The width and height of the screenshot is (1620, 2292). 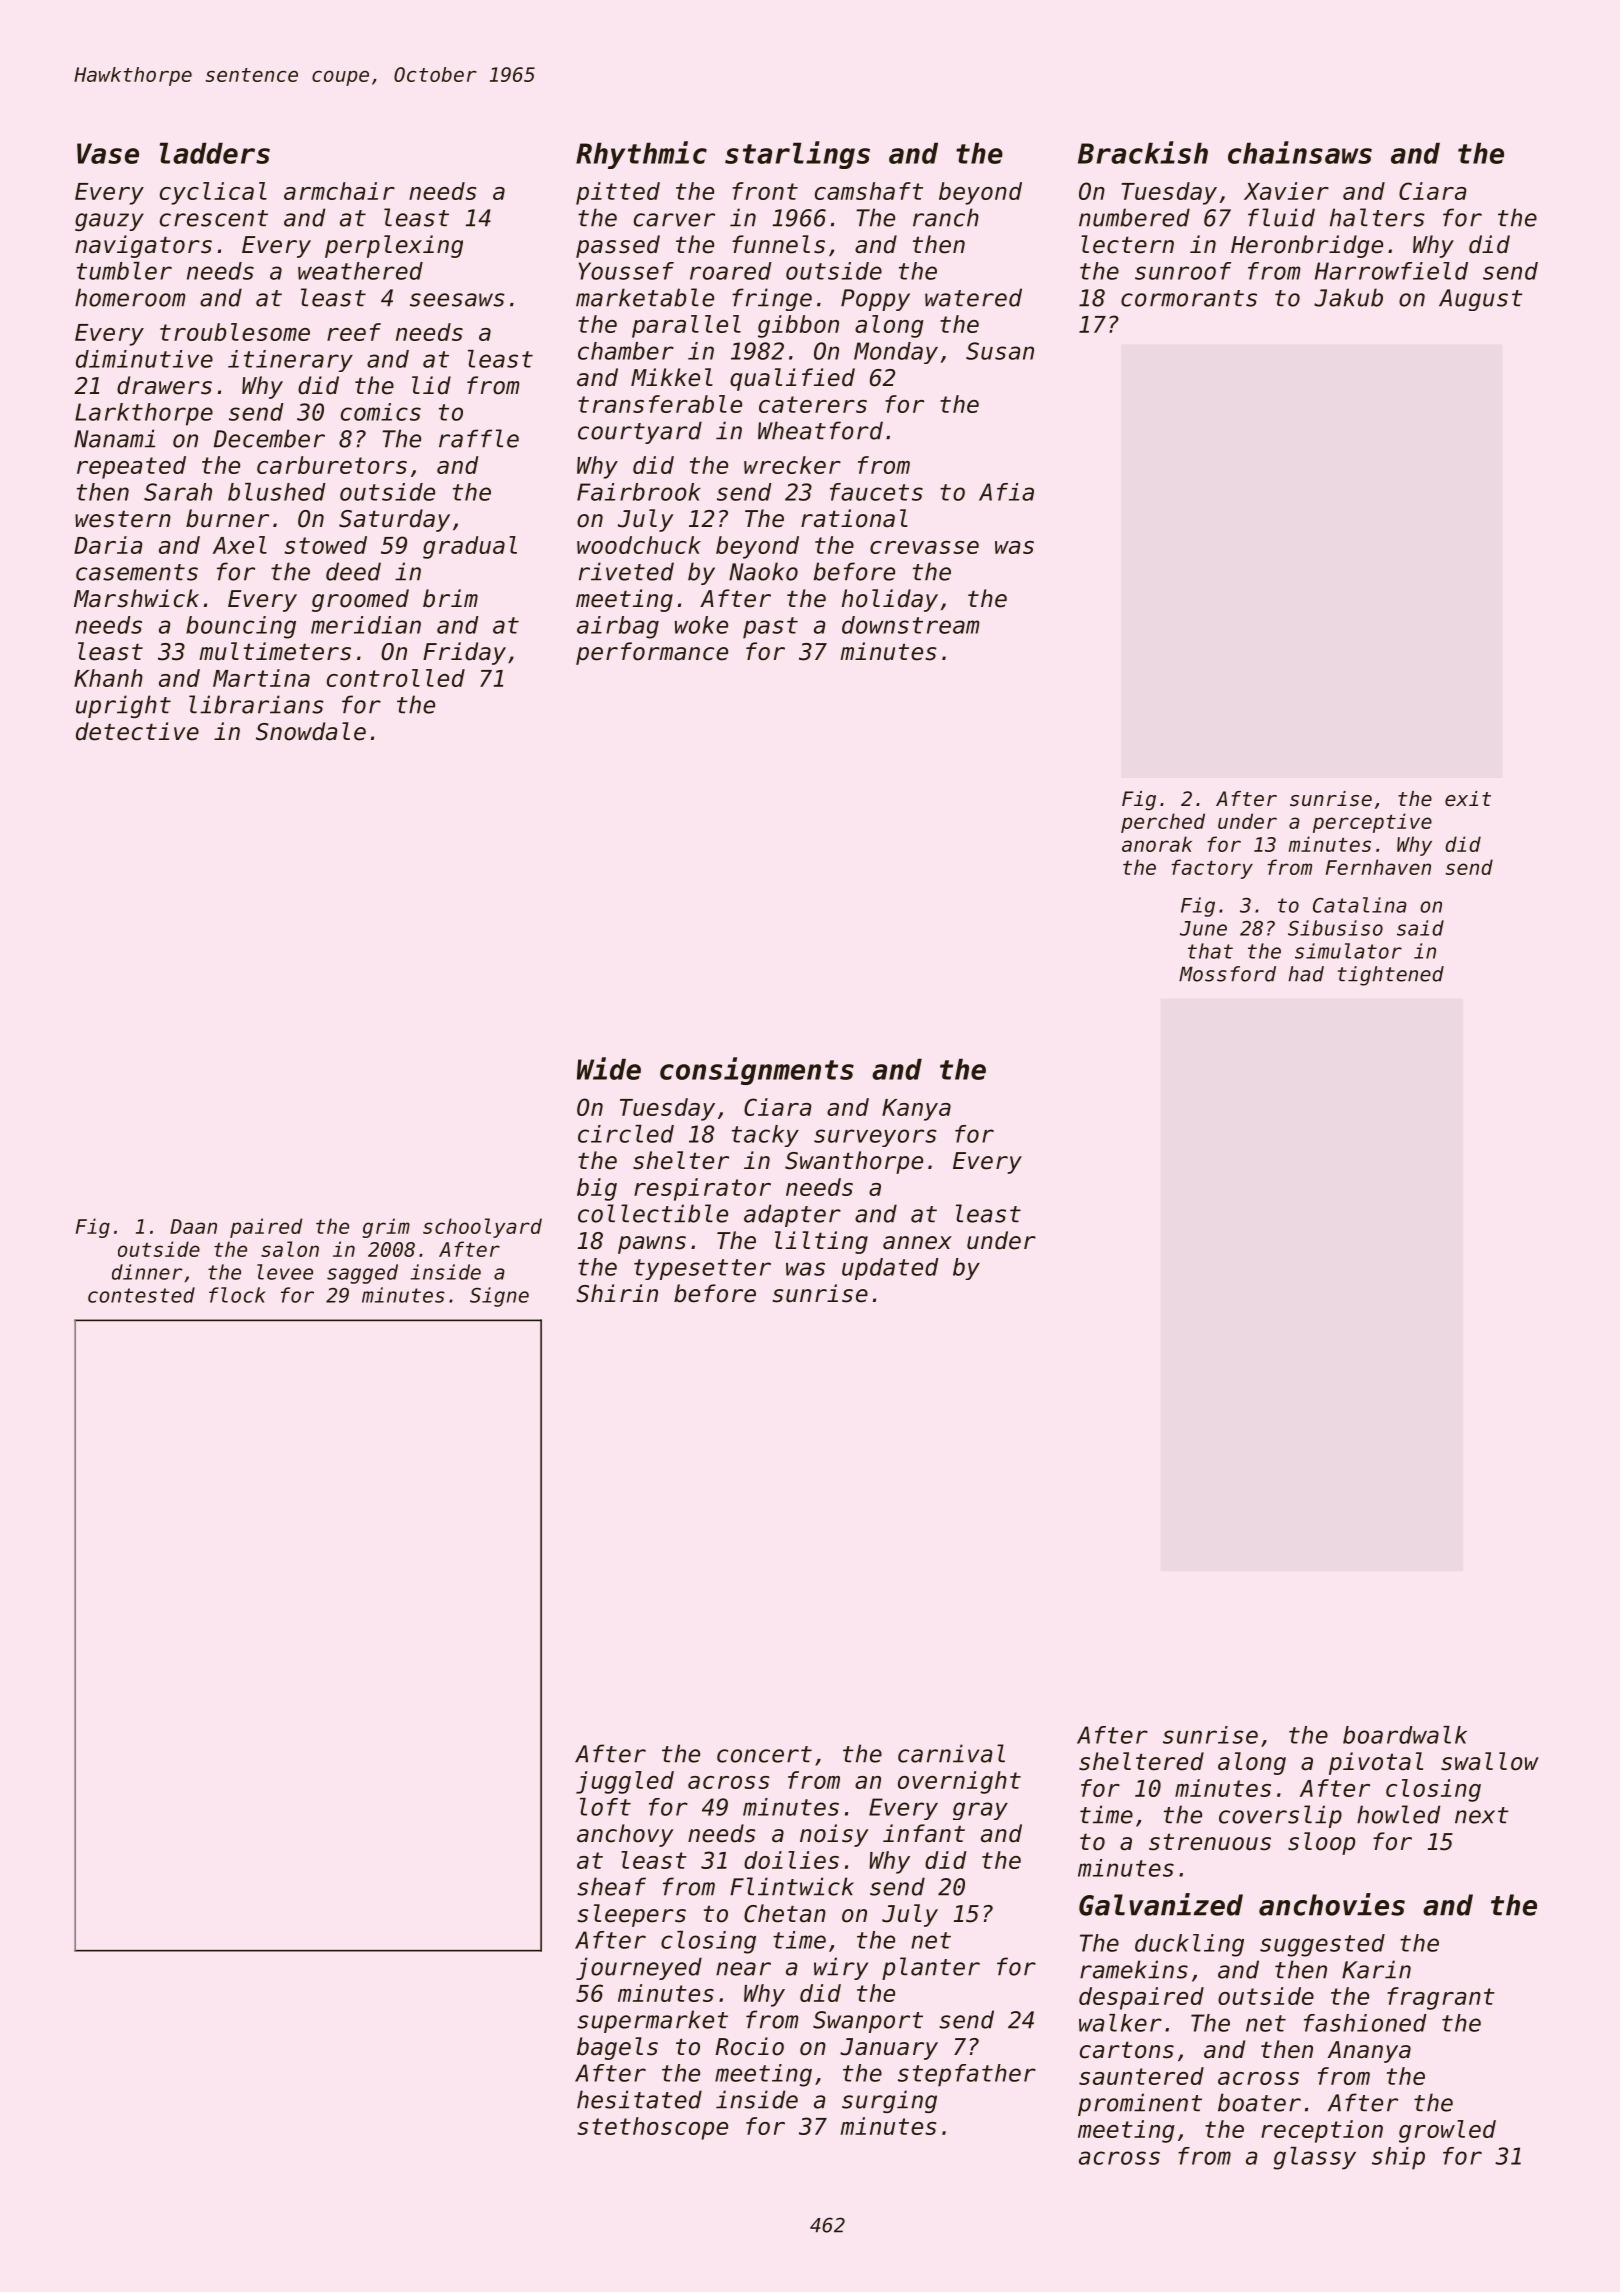 What do you see at coordinates (1405, 1735) in the screenshot?
I see `boardwalk` at bounding box center [1405, 1735].
